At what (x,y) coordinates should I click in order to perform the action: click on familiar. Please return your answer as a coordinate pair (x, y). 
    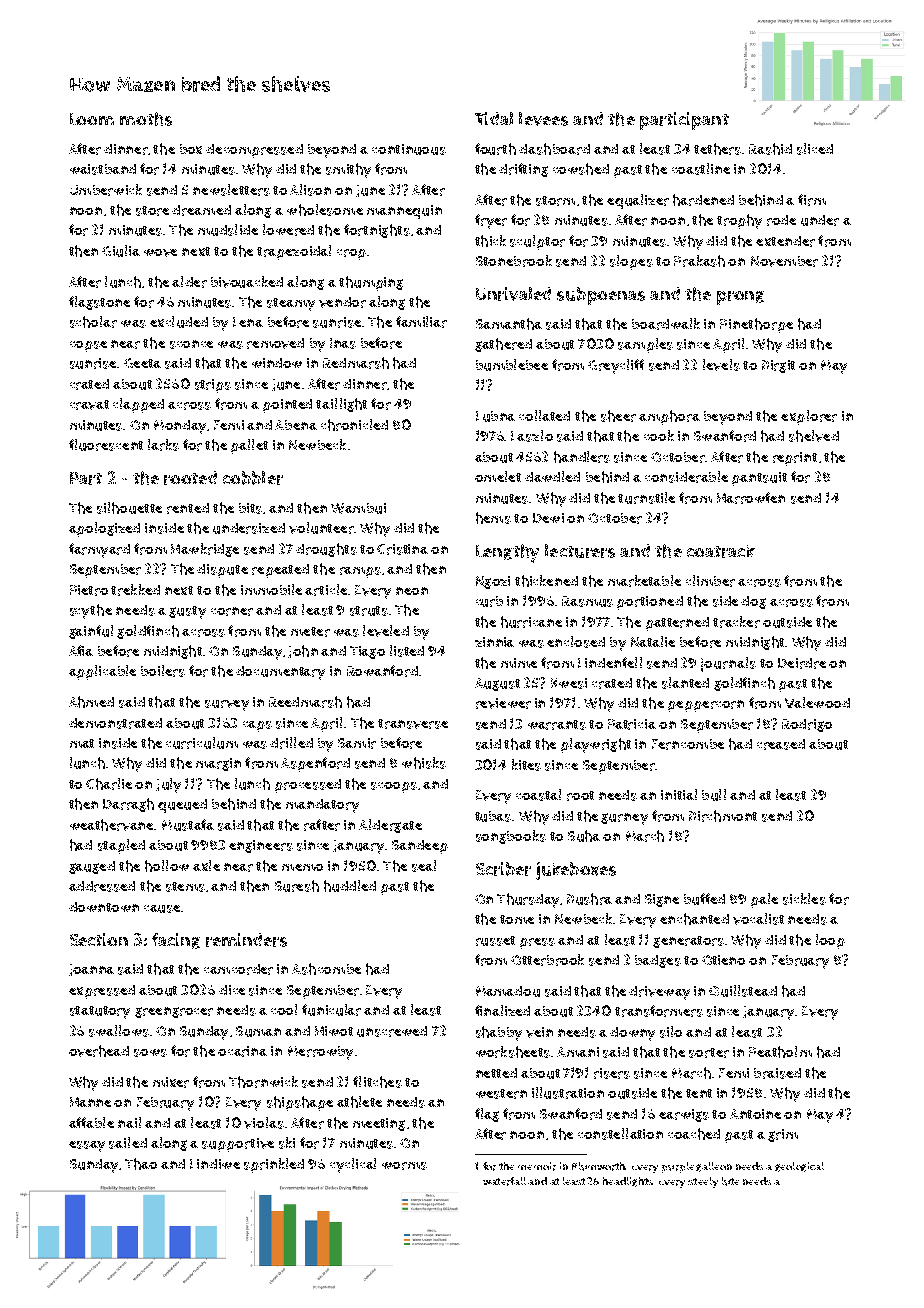
    Looking at the image, I should click on (421, 322).
